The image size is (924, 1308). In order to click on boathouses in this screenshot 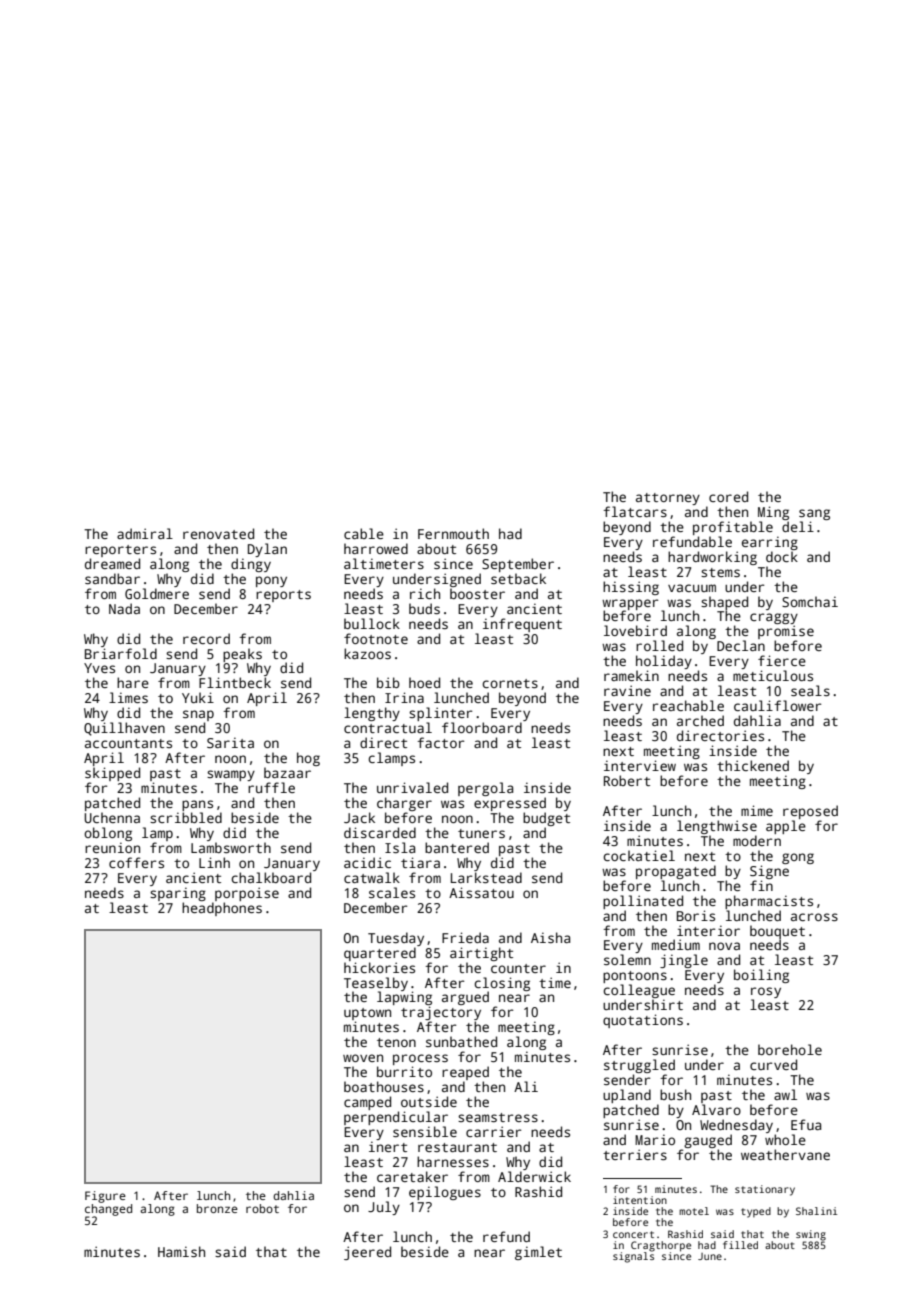, I will do `click(384, 1086)`.
